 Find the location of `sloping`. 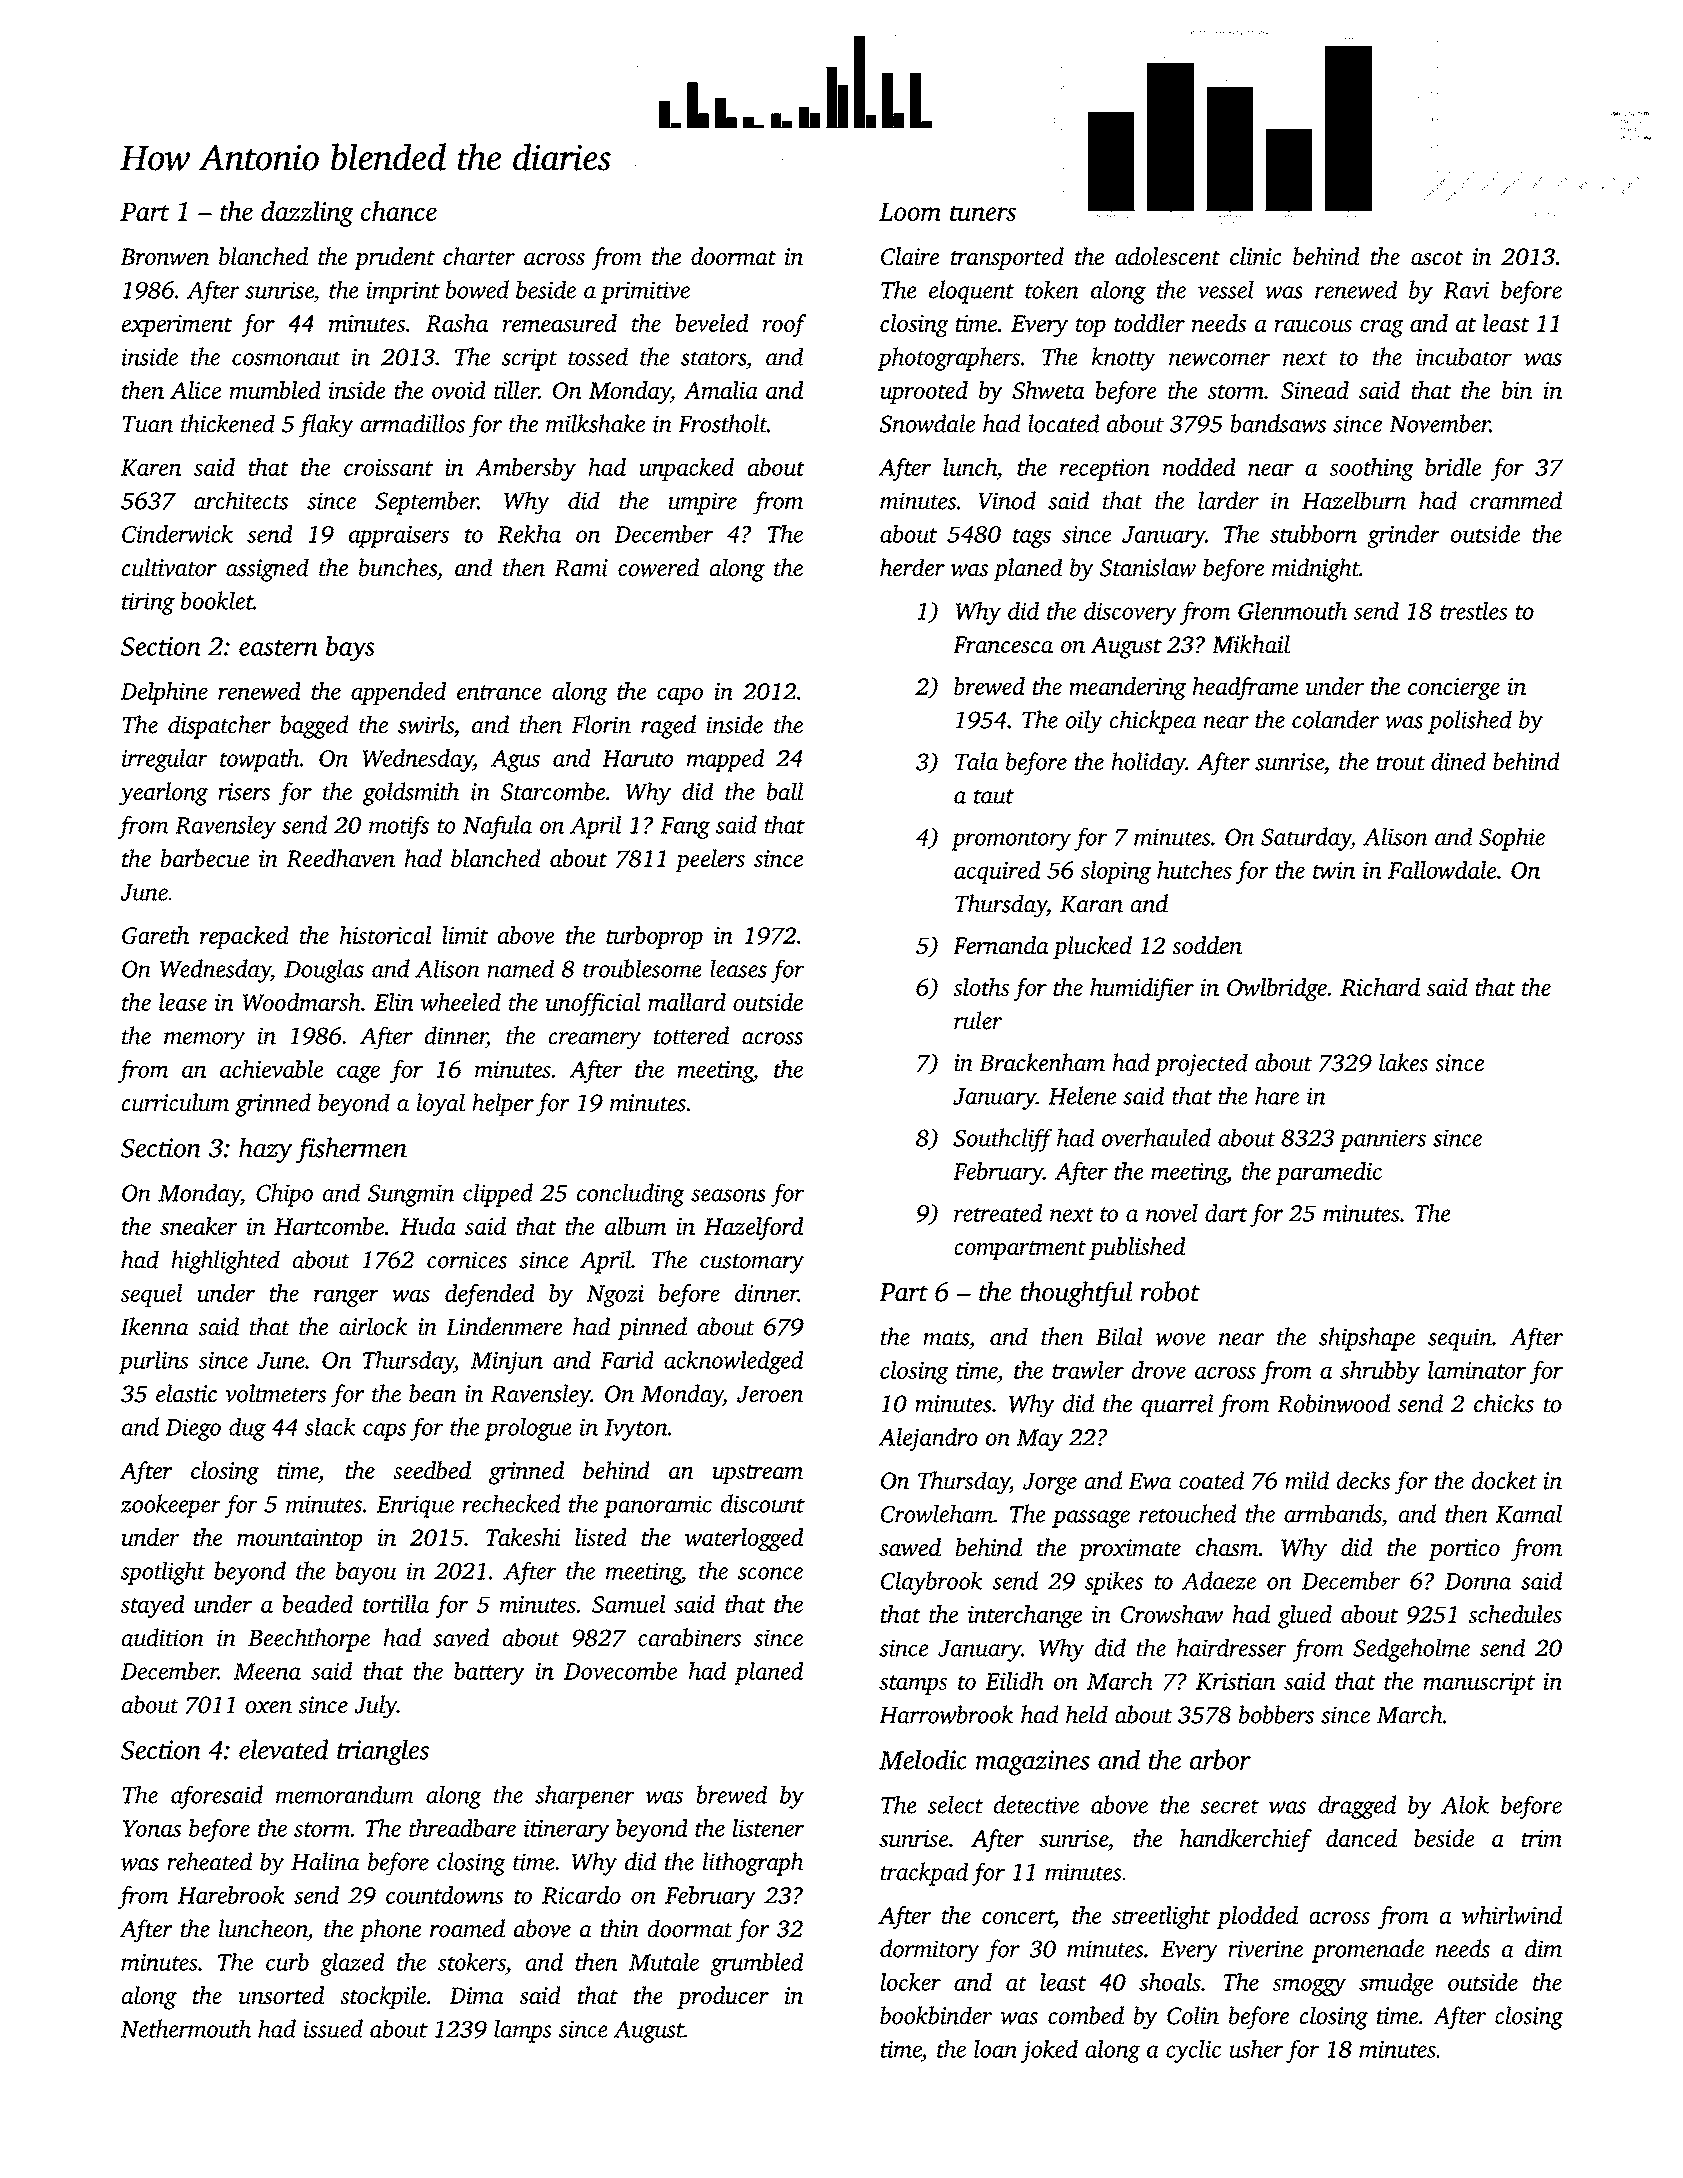

sloping is located at coordinates (1116, 872).
